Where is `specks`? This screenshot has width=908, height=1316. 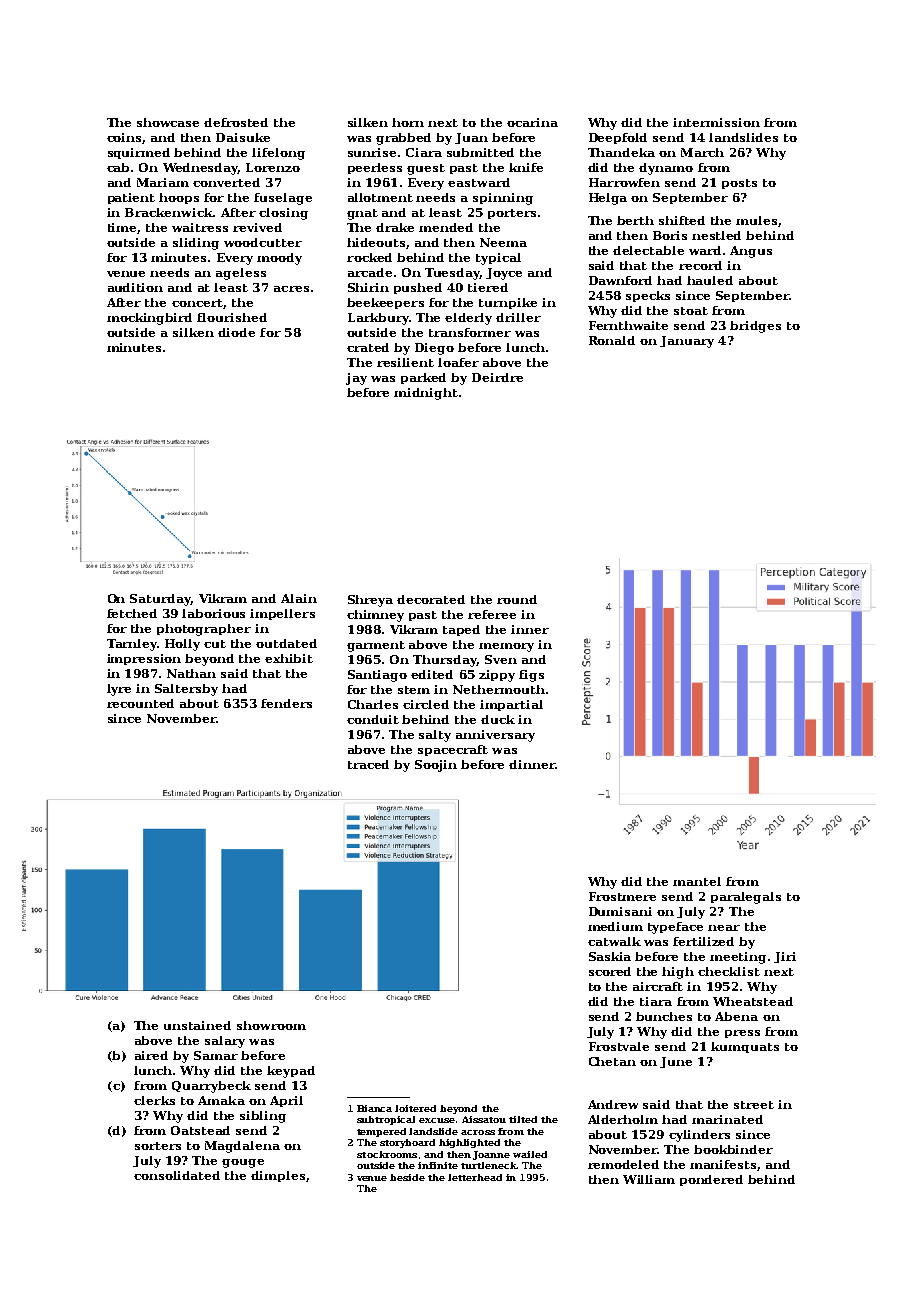 specks is located at coordinates (648, 296).
